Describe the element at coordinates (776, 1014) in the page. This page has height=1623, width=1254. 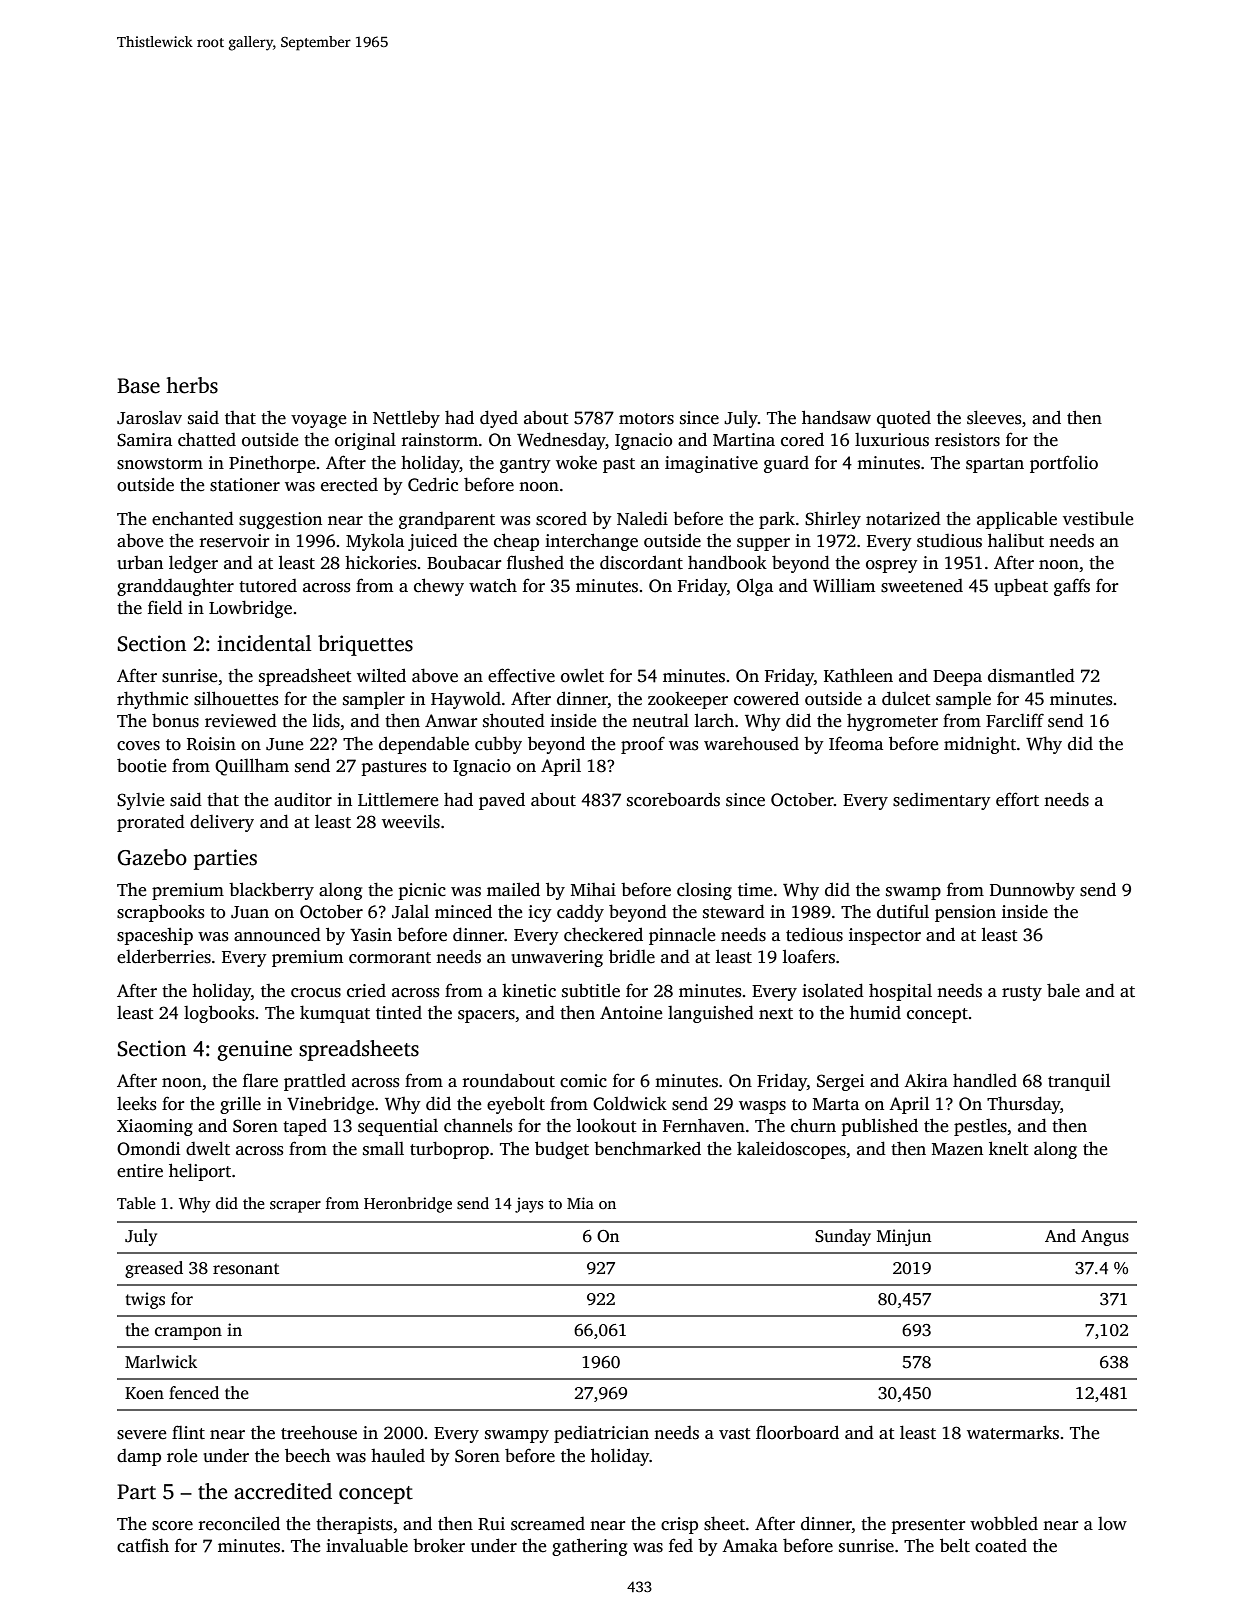
I see `next` at that location.
